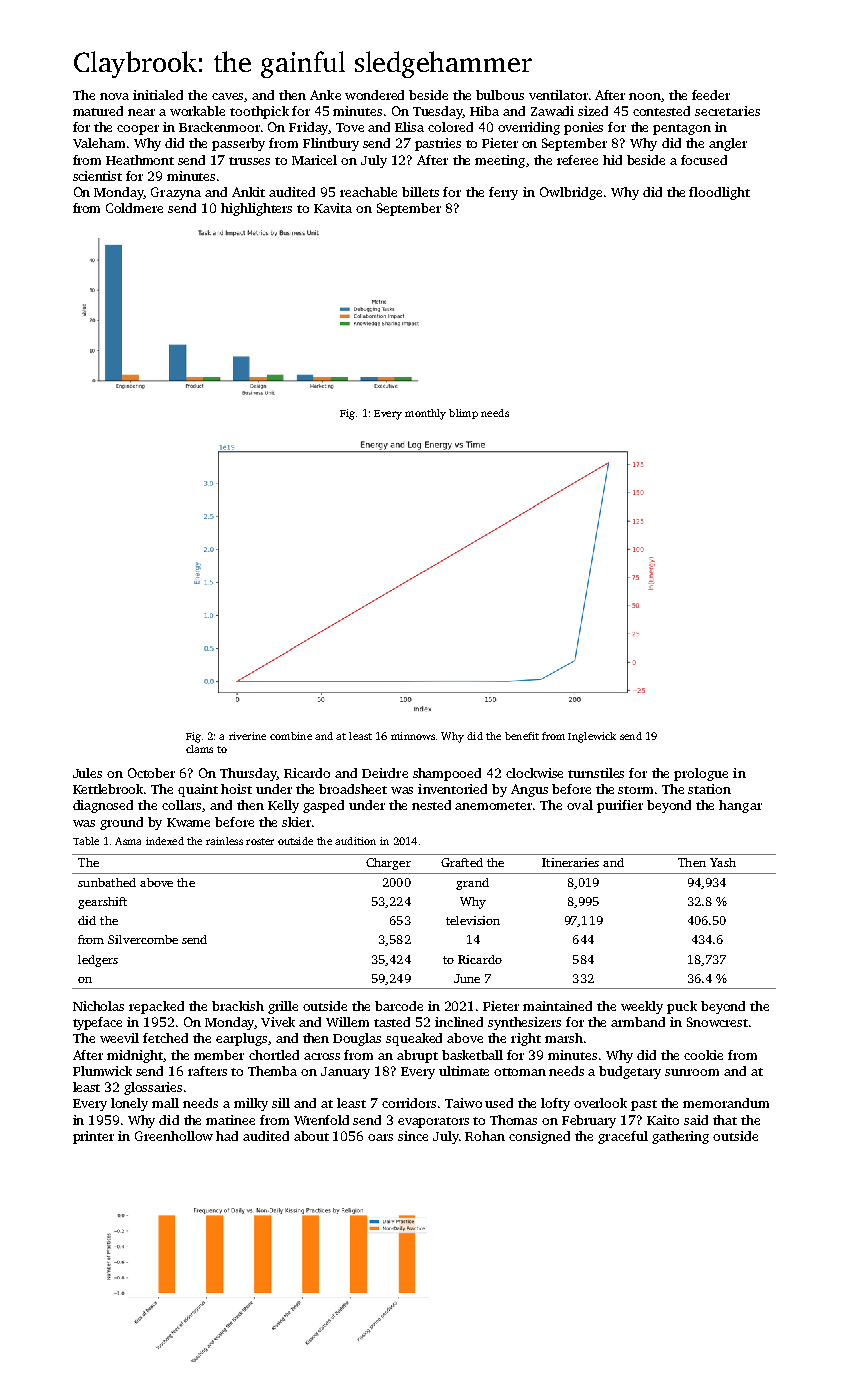 This screenshot has height=1400, width=849. I want to click on billets, so click(420, 192).
